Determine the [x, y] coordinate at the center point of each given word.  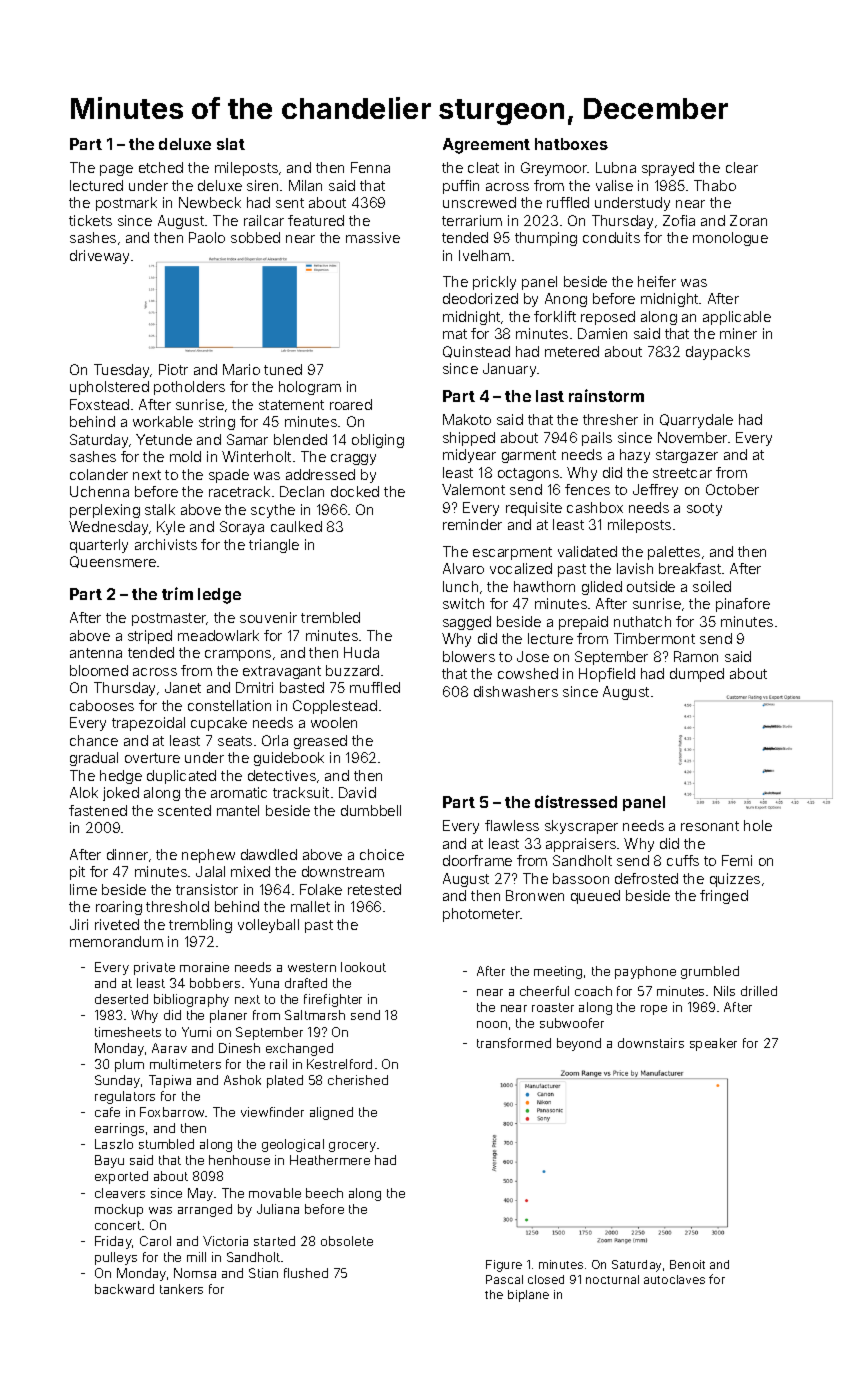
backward [124, 1289]
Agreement [486, 146]
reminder [472, 524]
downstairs [651, 1043]
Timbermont [654, 638]
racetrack [239, 491]
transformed [514, 1043]
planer [228, 1016]
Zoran [748, 220]
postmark [126, 204]
